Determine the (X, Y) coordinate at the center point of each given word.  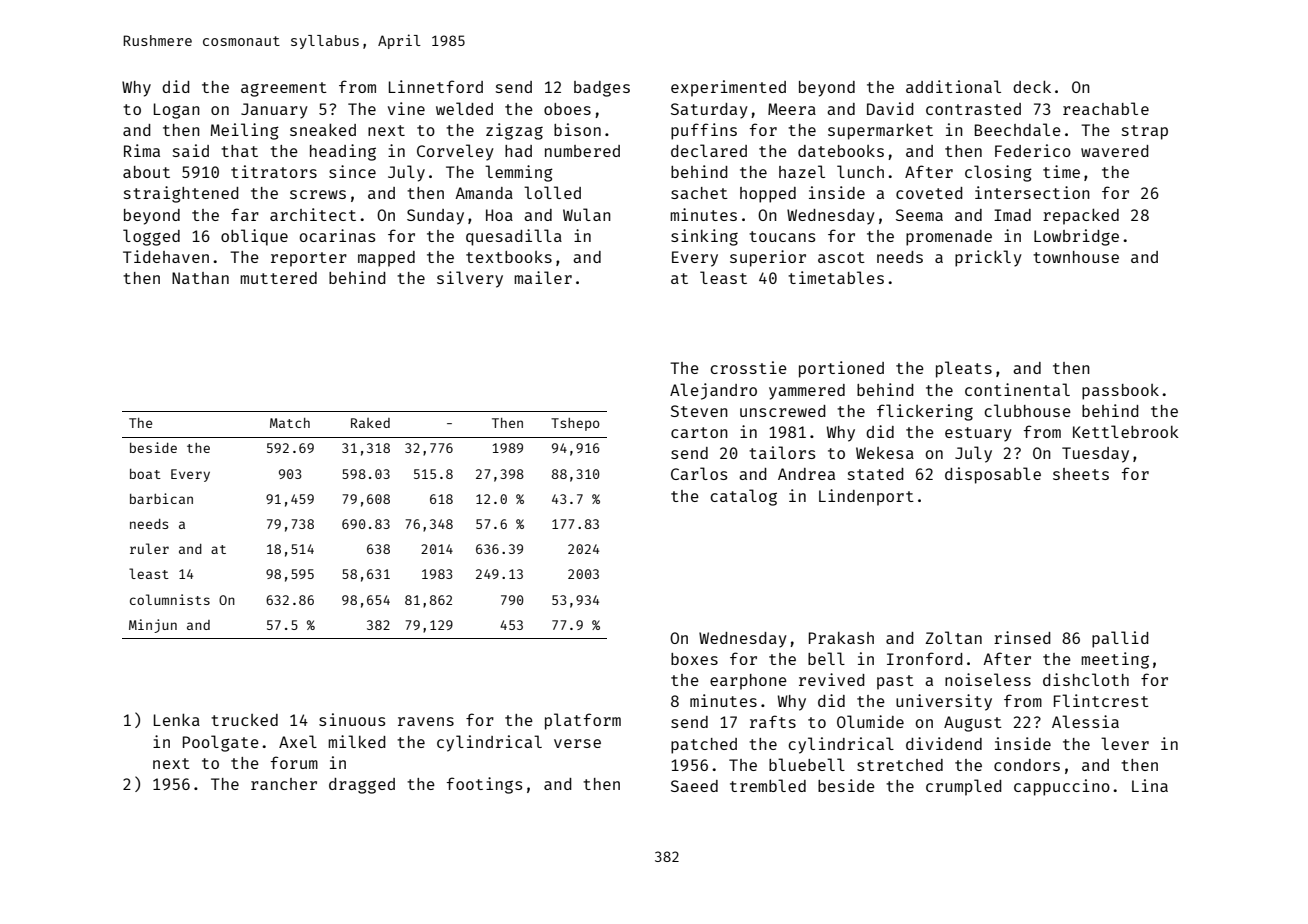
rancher (284, 784)
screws (318, 194)
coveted (929, 193)
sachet (699, 193)
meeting (1115, 660)
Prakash (841, 638)
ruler (149, 548)
